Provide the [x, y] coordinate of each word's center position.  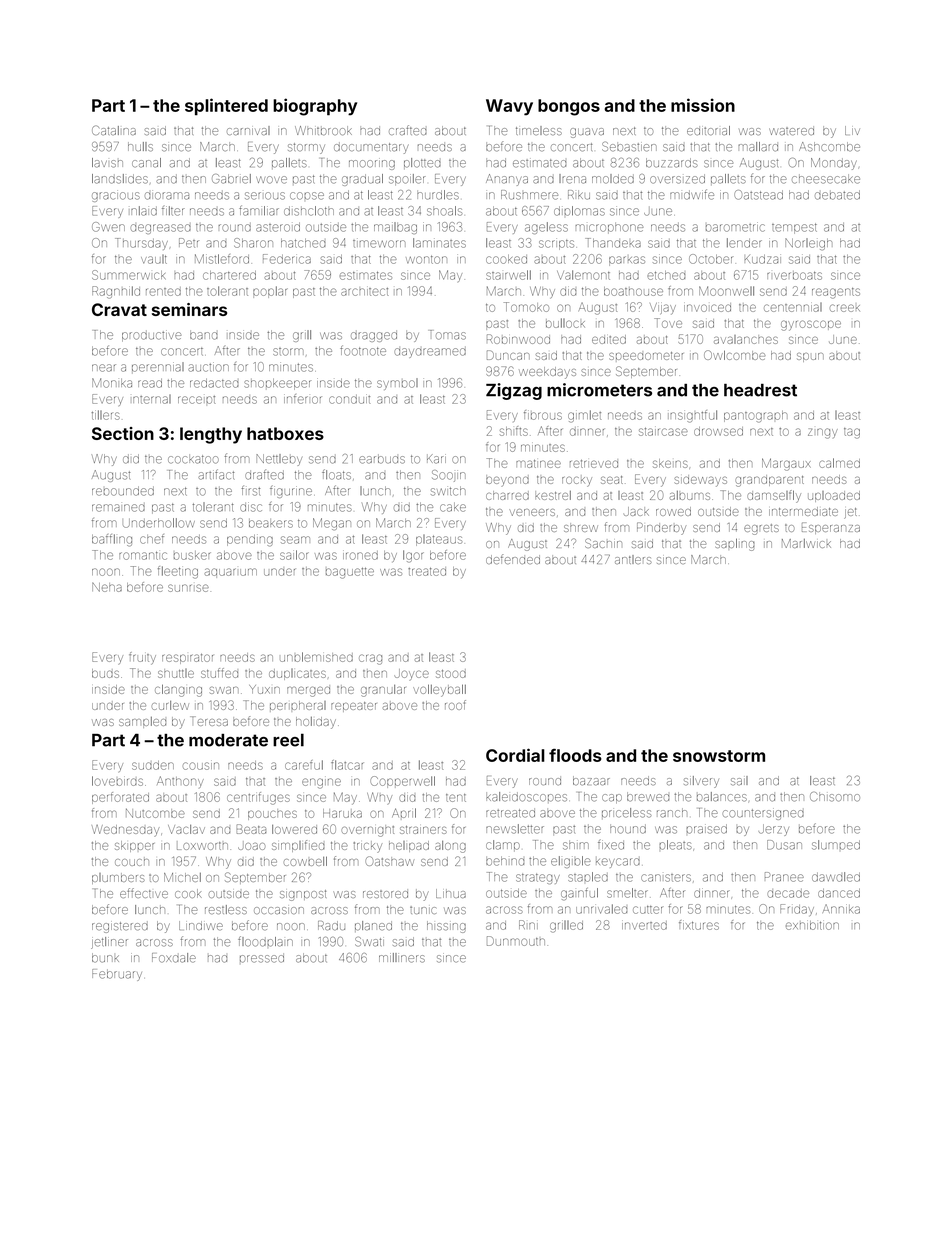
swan [224, 690]
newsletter [515, 829]
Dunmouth [516, 941]
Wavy [509, 107]
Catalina [114, 130]
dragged [374, 337]
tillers [106, 415]
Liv [852, 130]
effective [144, 893]
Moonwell [726, 291]
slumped [836, 845]
